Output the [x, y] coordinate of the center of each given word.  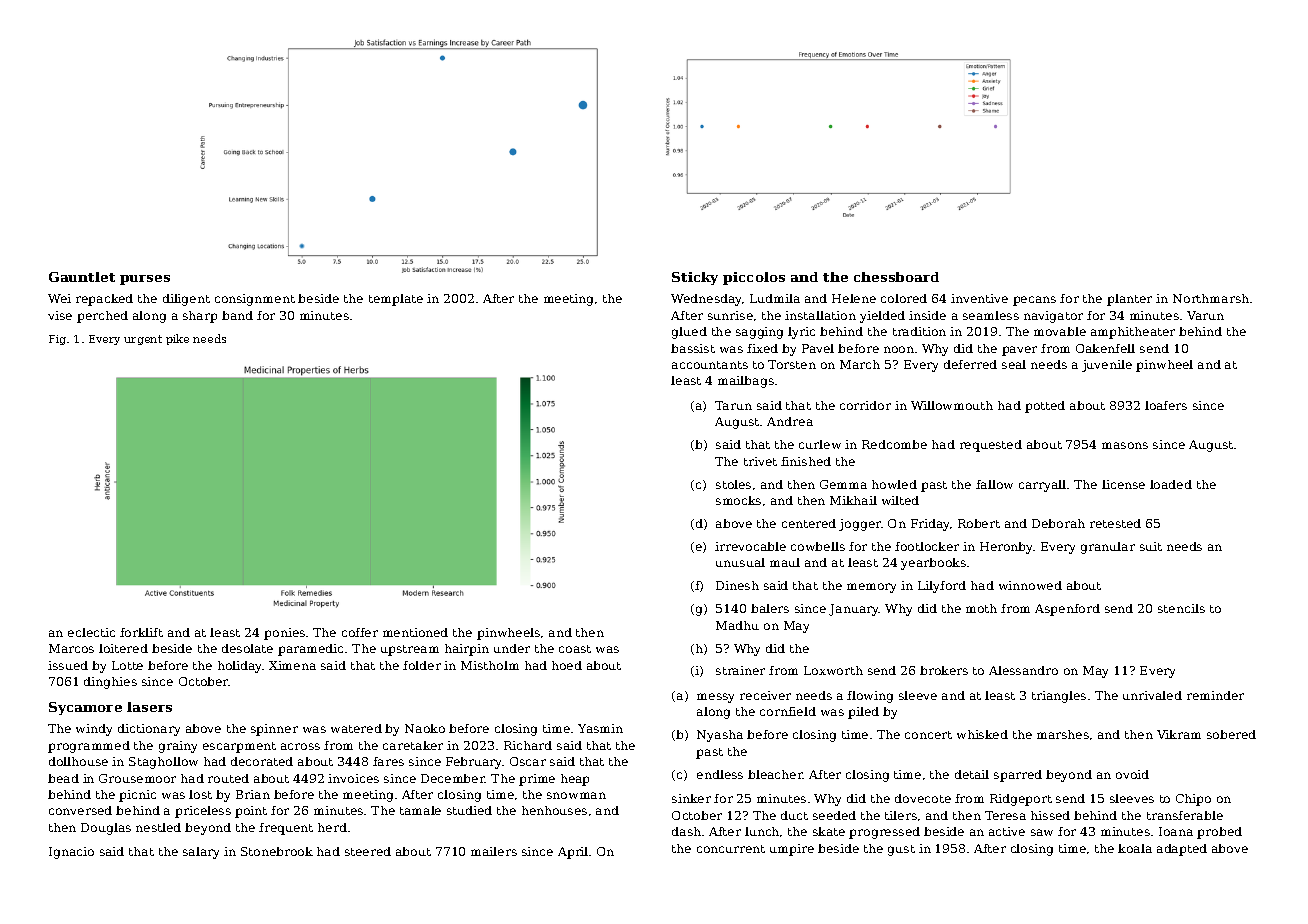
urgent [143, 340]
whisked [982, 734]
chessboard [896, 277]
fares [388, 761]
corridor [865, 405]
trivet [760, 461]
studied [469, 810]
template [396, 300]
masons [1125, 445]
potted [1045, 407]
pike [177, 339]
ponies [284, 634]
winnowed [1030, 585]
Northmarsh [1211, 298]
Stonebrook [277, 851]
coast [575, 649]
